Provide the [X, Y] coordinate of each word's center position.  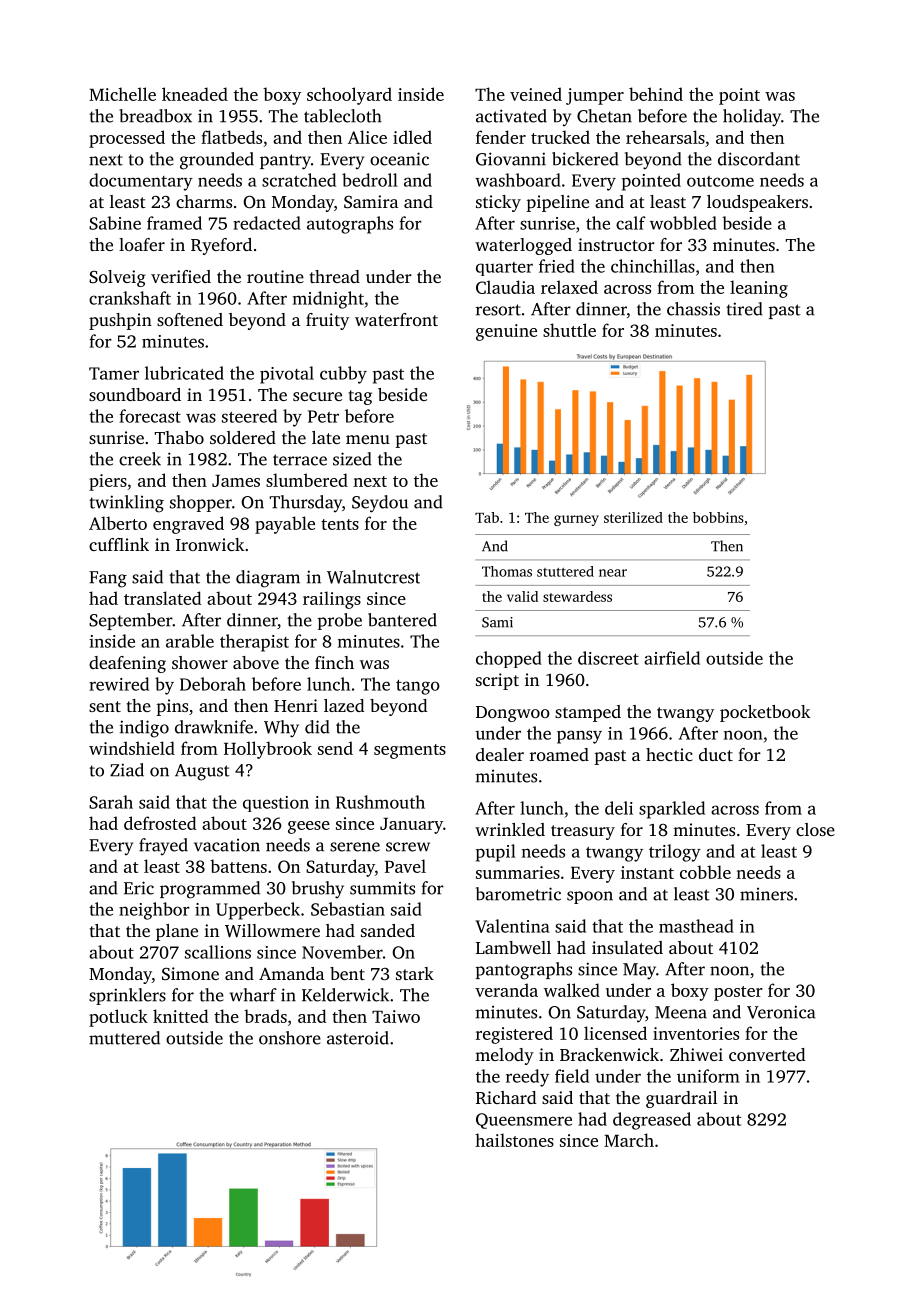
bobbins [718, 517]
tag [360, 397]
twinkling [126, 504]
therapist [254, 643]
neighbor [154, 911]
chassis [693, 309]
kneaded [195, 94]
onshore [290, 1038]
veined [536, 94]
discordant [759, 159]
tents [340, 524]
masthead [696, 926]
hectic [669, 754]
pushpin [120, 321]
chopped [509, 659]
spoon [590, 897]
